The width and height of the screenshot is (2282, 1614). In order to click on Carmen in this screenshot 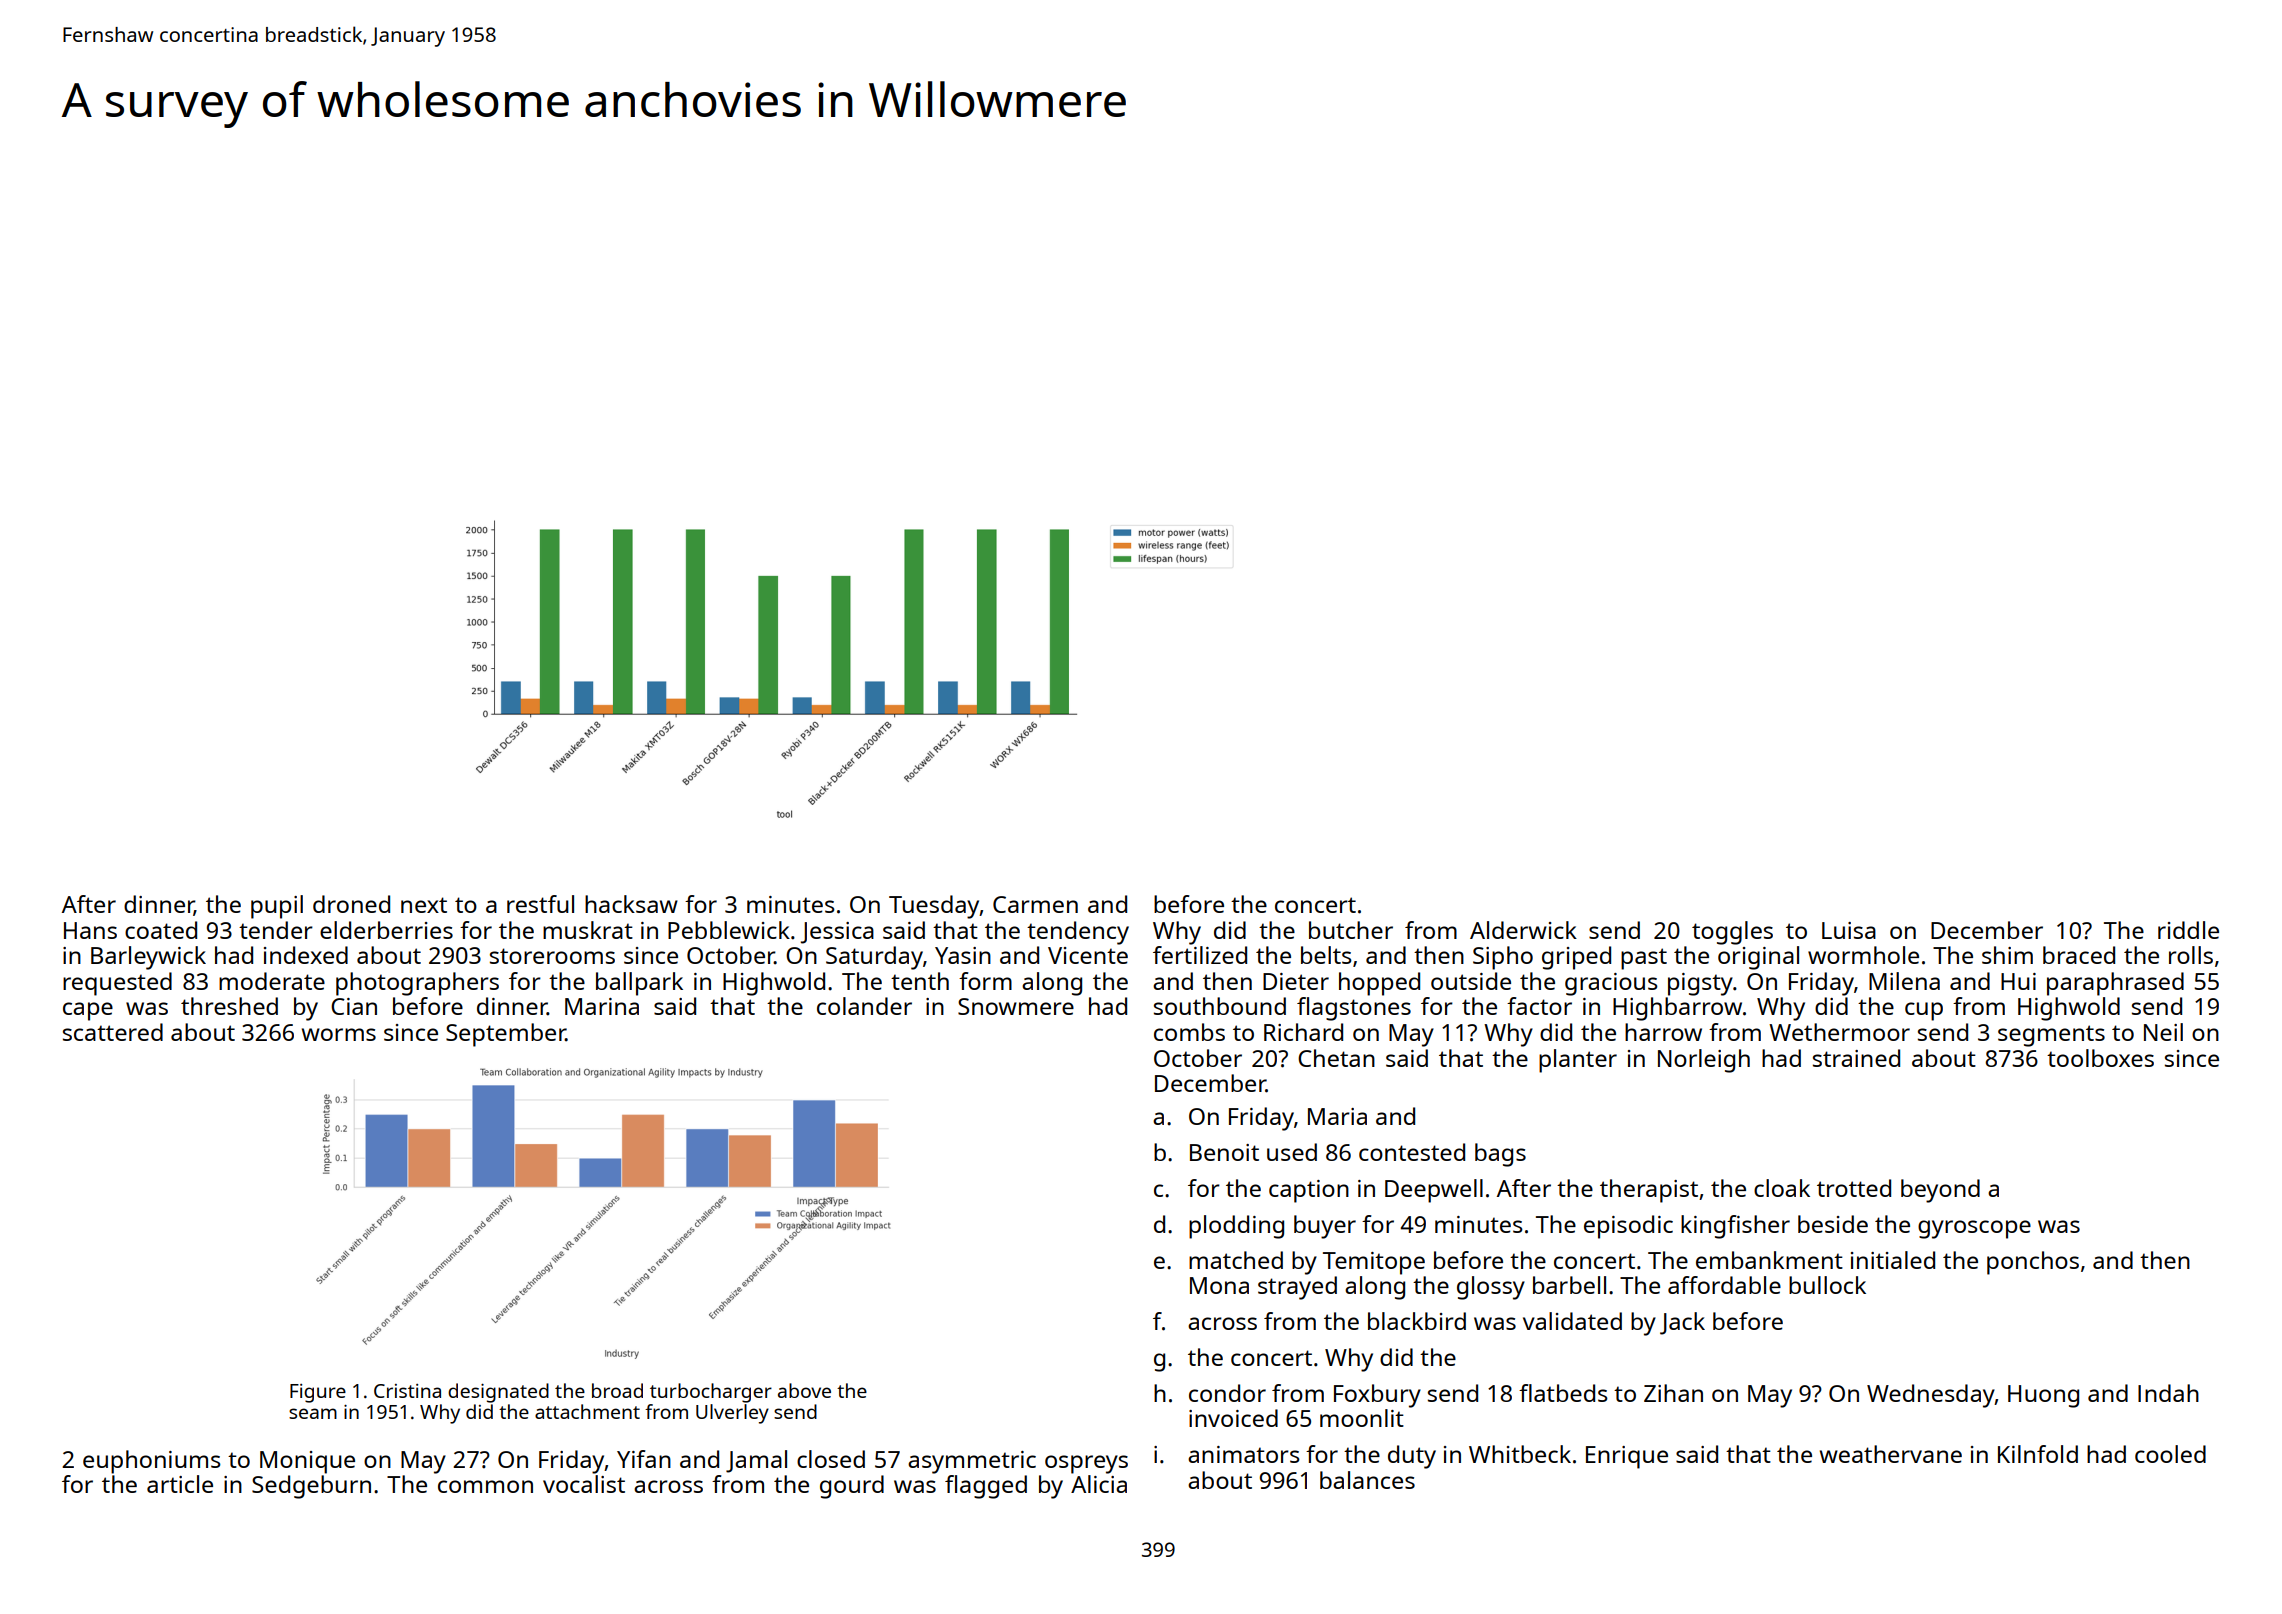, I will do `click(1035, 904)`.
